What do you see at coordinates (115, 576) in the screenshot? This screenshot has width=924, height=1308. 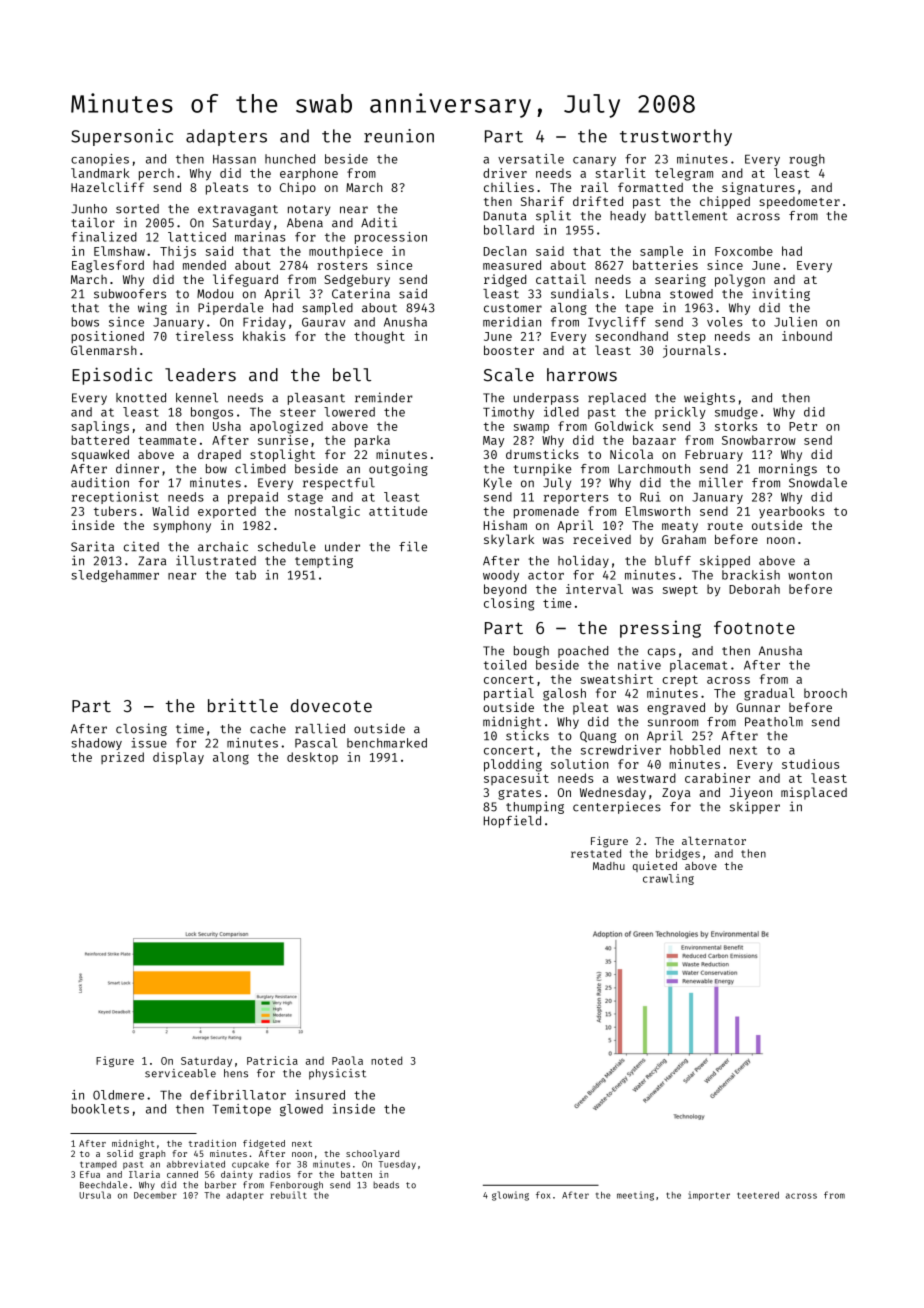 I see `sledgehammer` at bounding box center [115, 576].
